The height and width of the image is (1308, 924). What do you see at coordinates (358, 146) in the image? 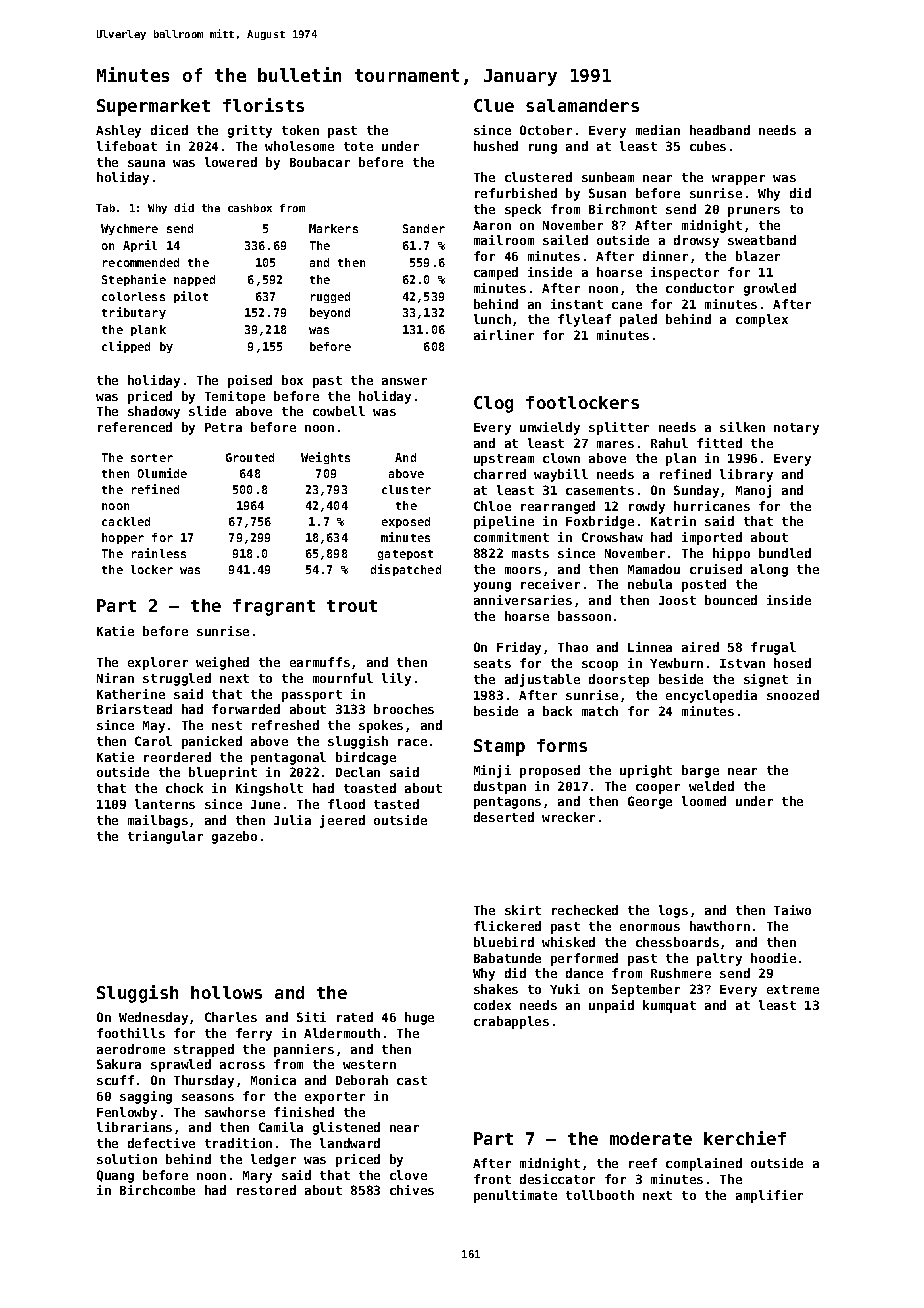
I see `tote` at bounding box center [358, 146].
